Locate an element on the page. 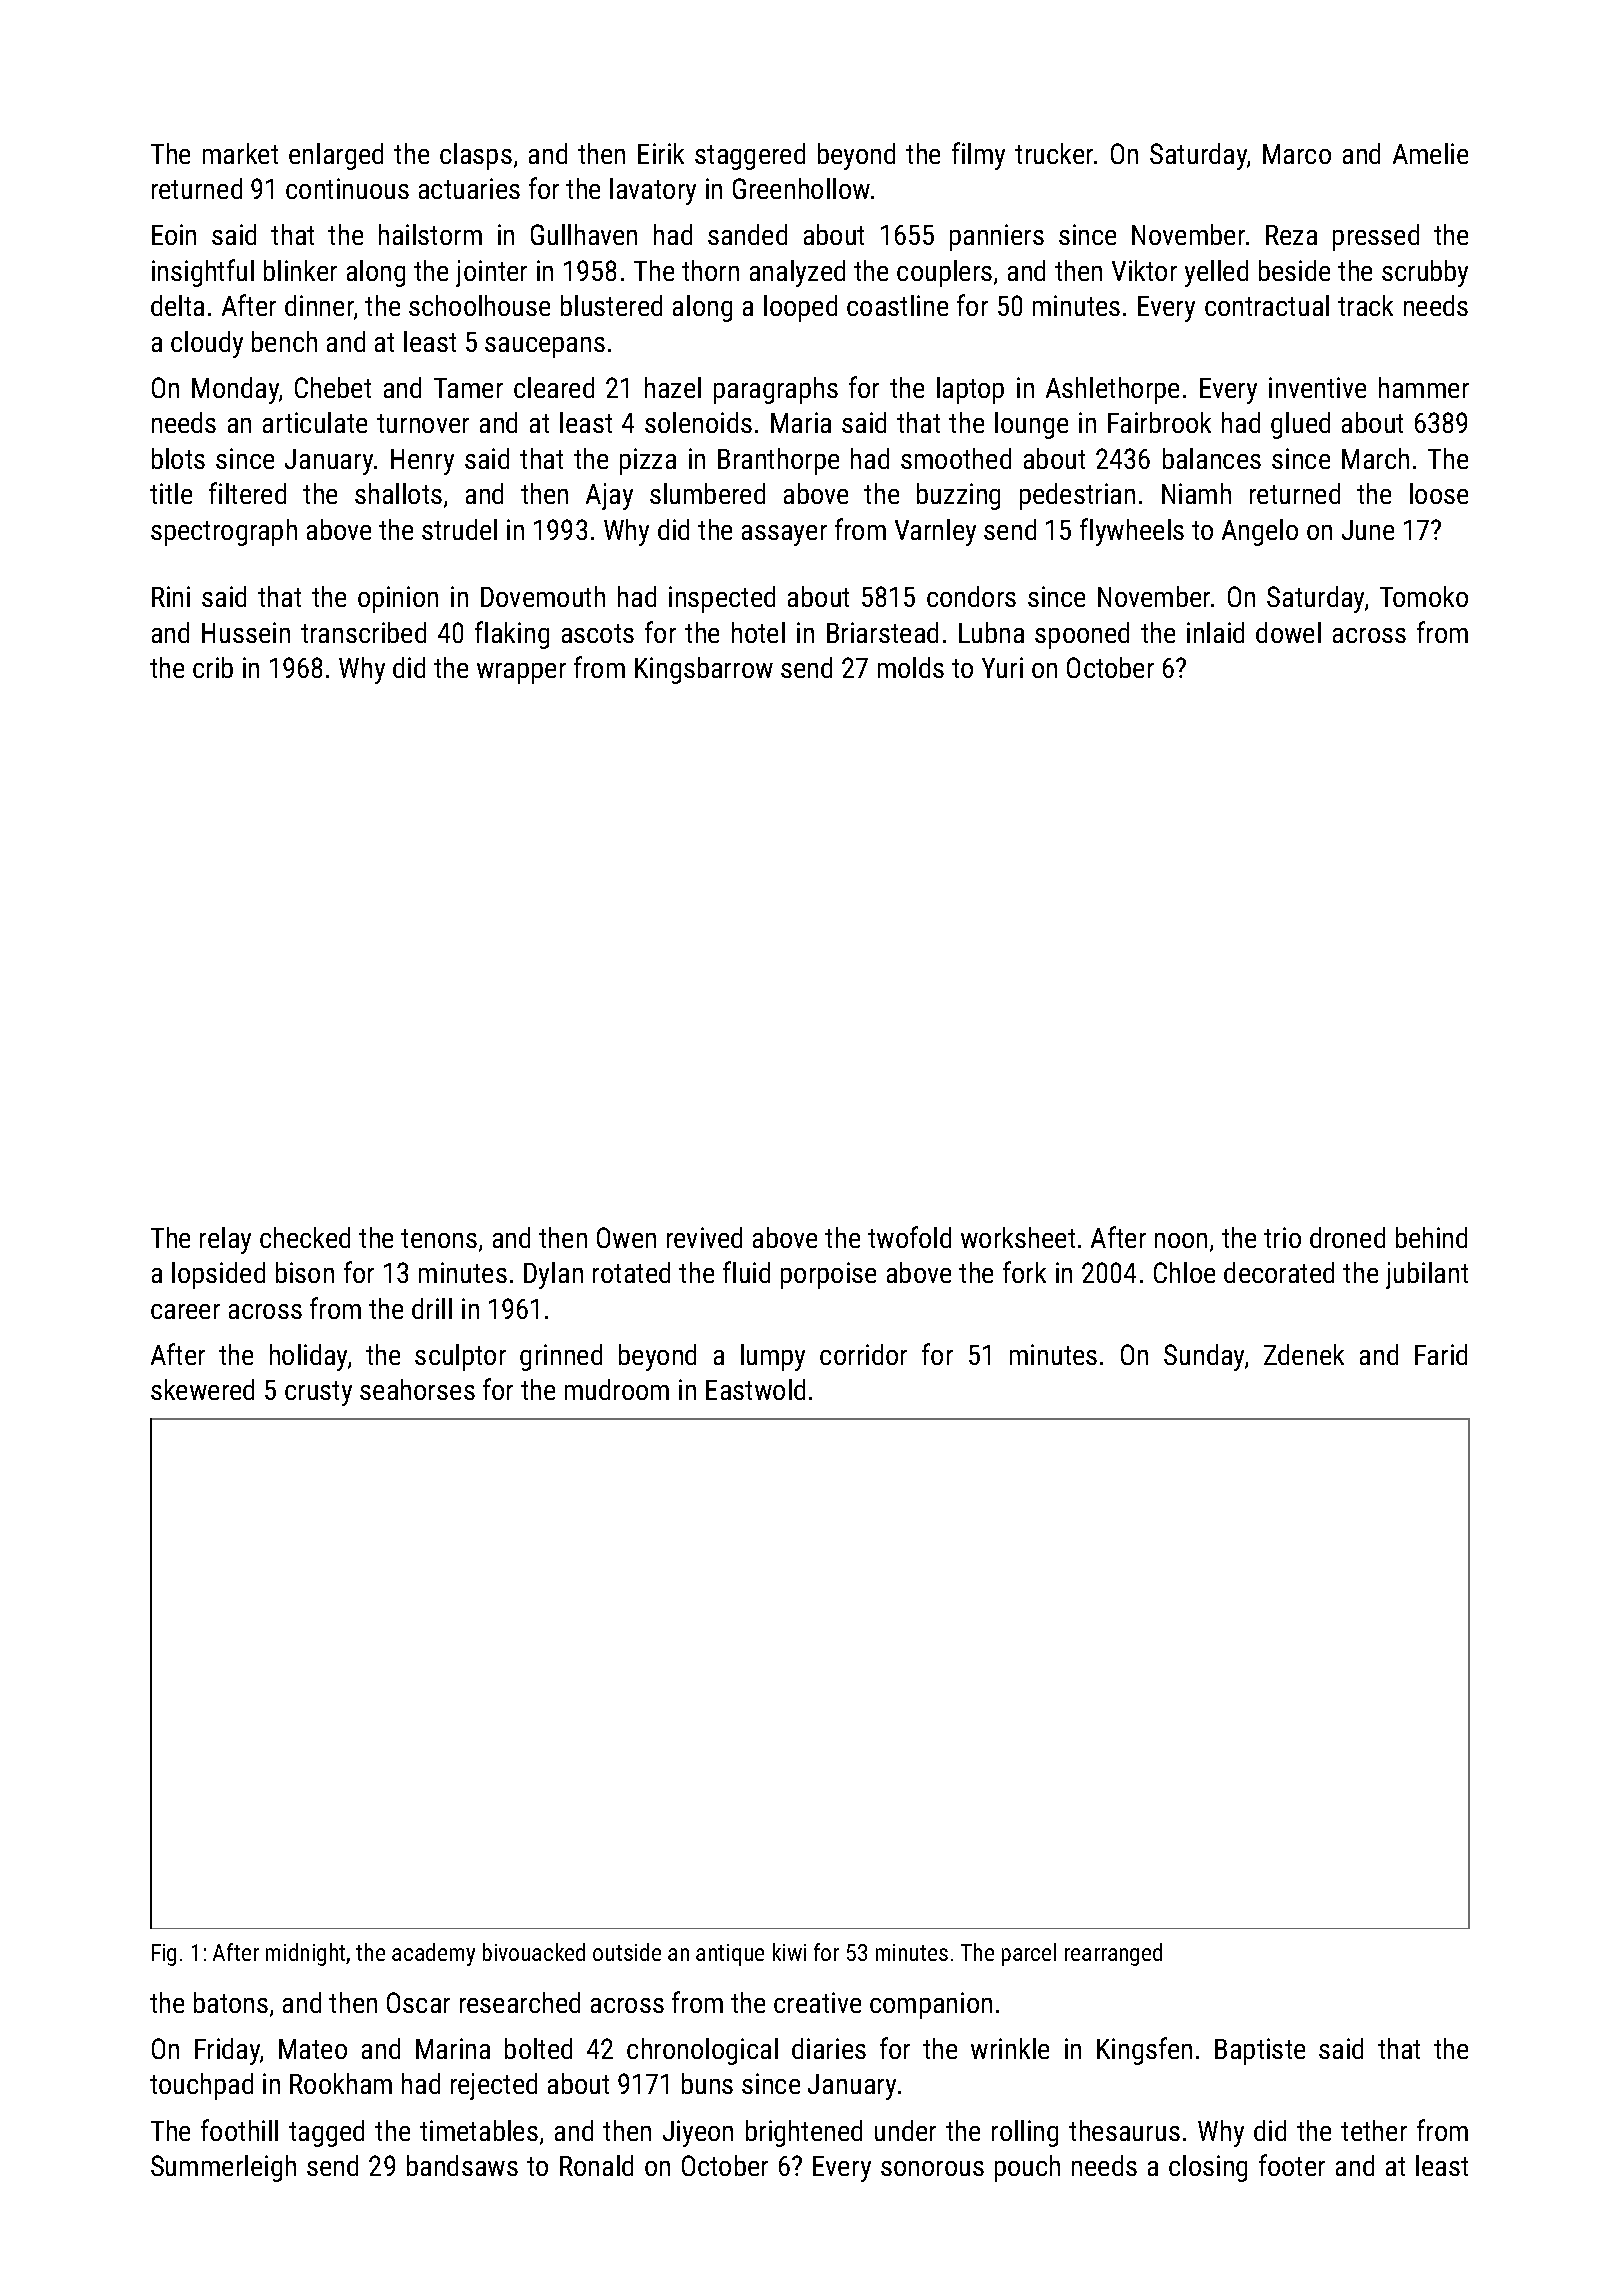 This document has height=2292, width=1620. behind is located at coordinates (1431, 1237).
